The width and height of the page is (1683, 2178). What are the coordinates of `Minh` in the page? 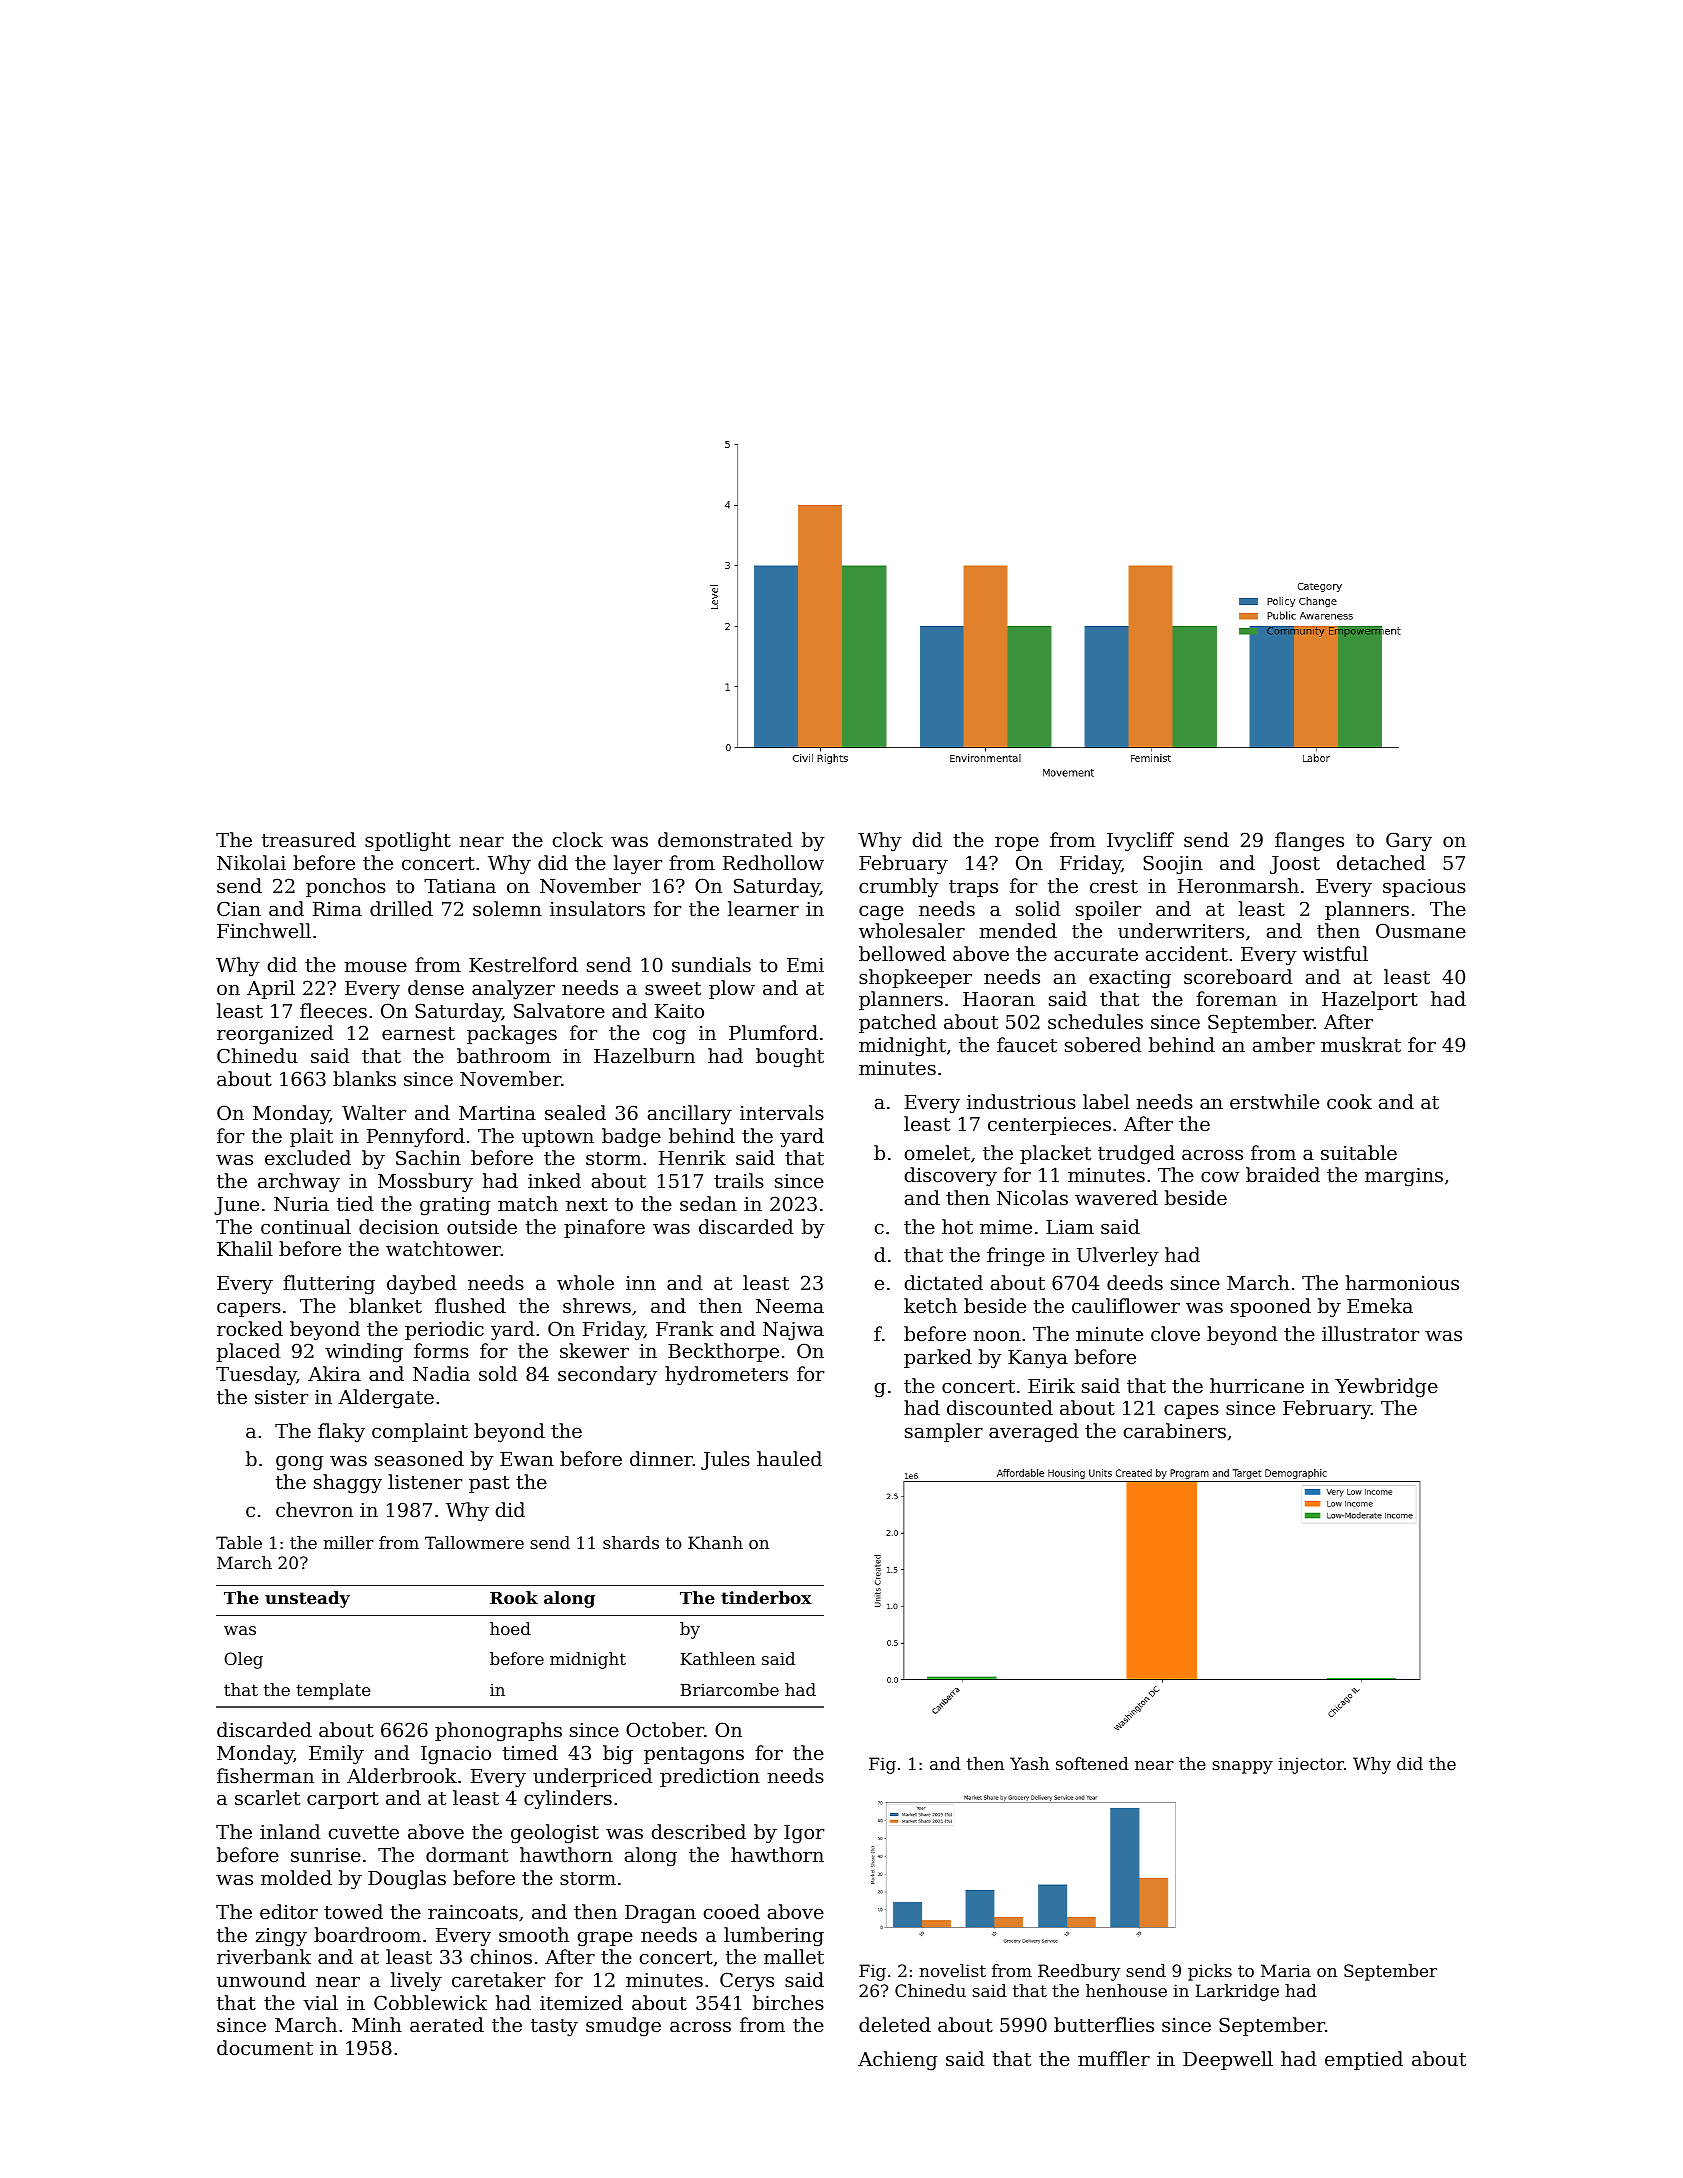 It's located at (377, 2024).
